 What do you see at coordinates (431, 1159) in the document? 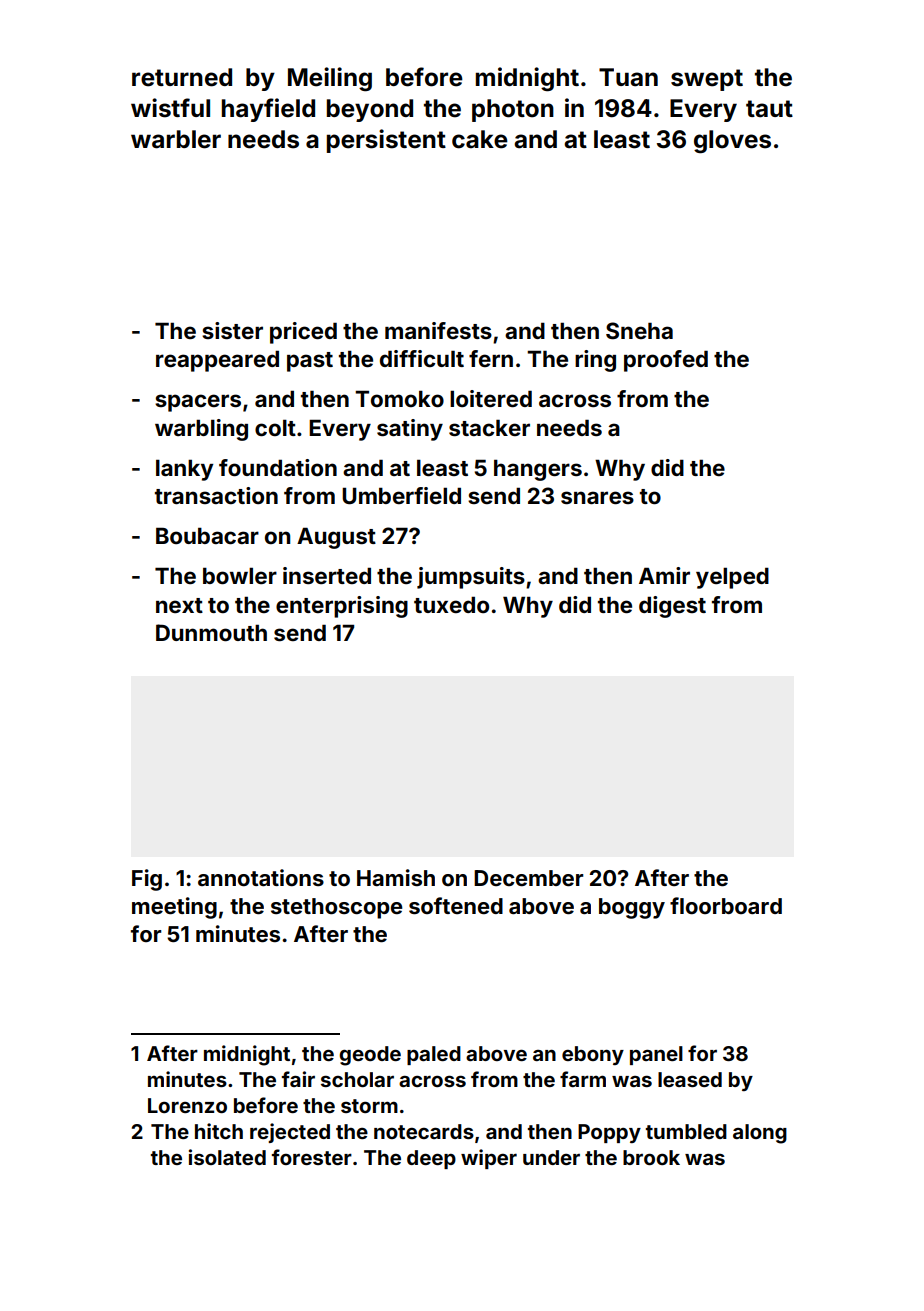
I see `deep` at bounding box center [431, 1159].
